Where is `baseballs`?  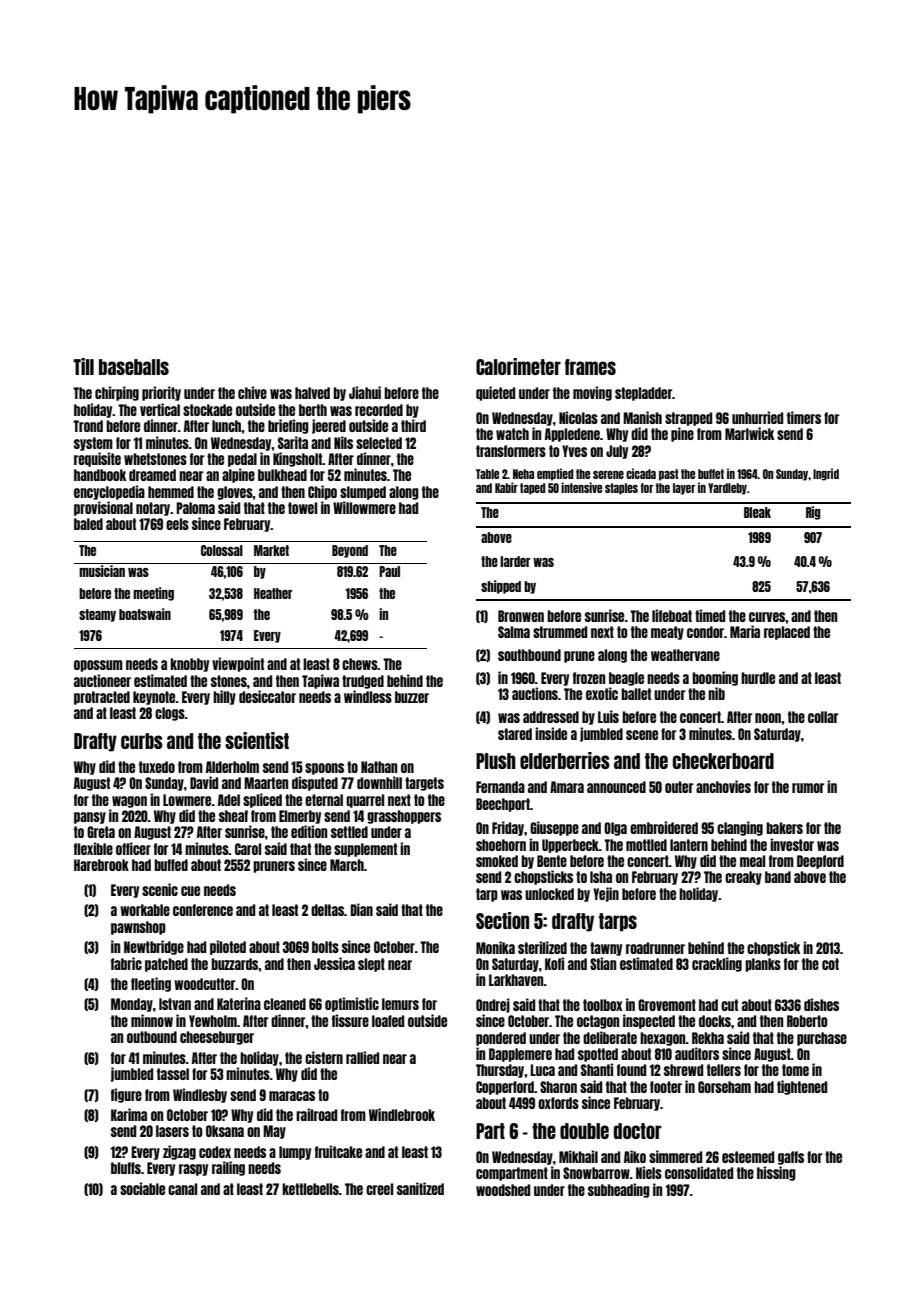 baseballs is located at coordinates (134, 367).
